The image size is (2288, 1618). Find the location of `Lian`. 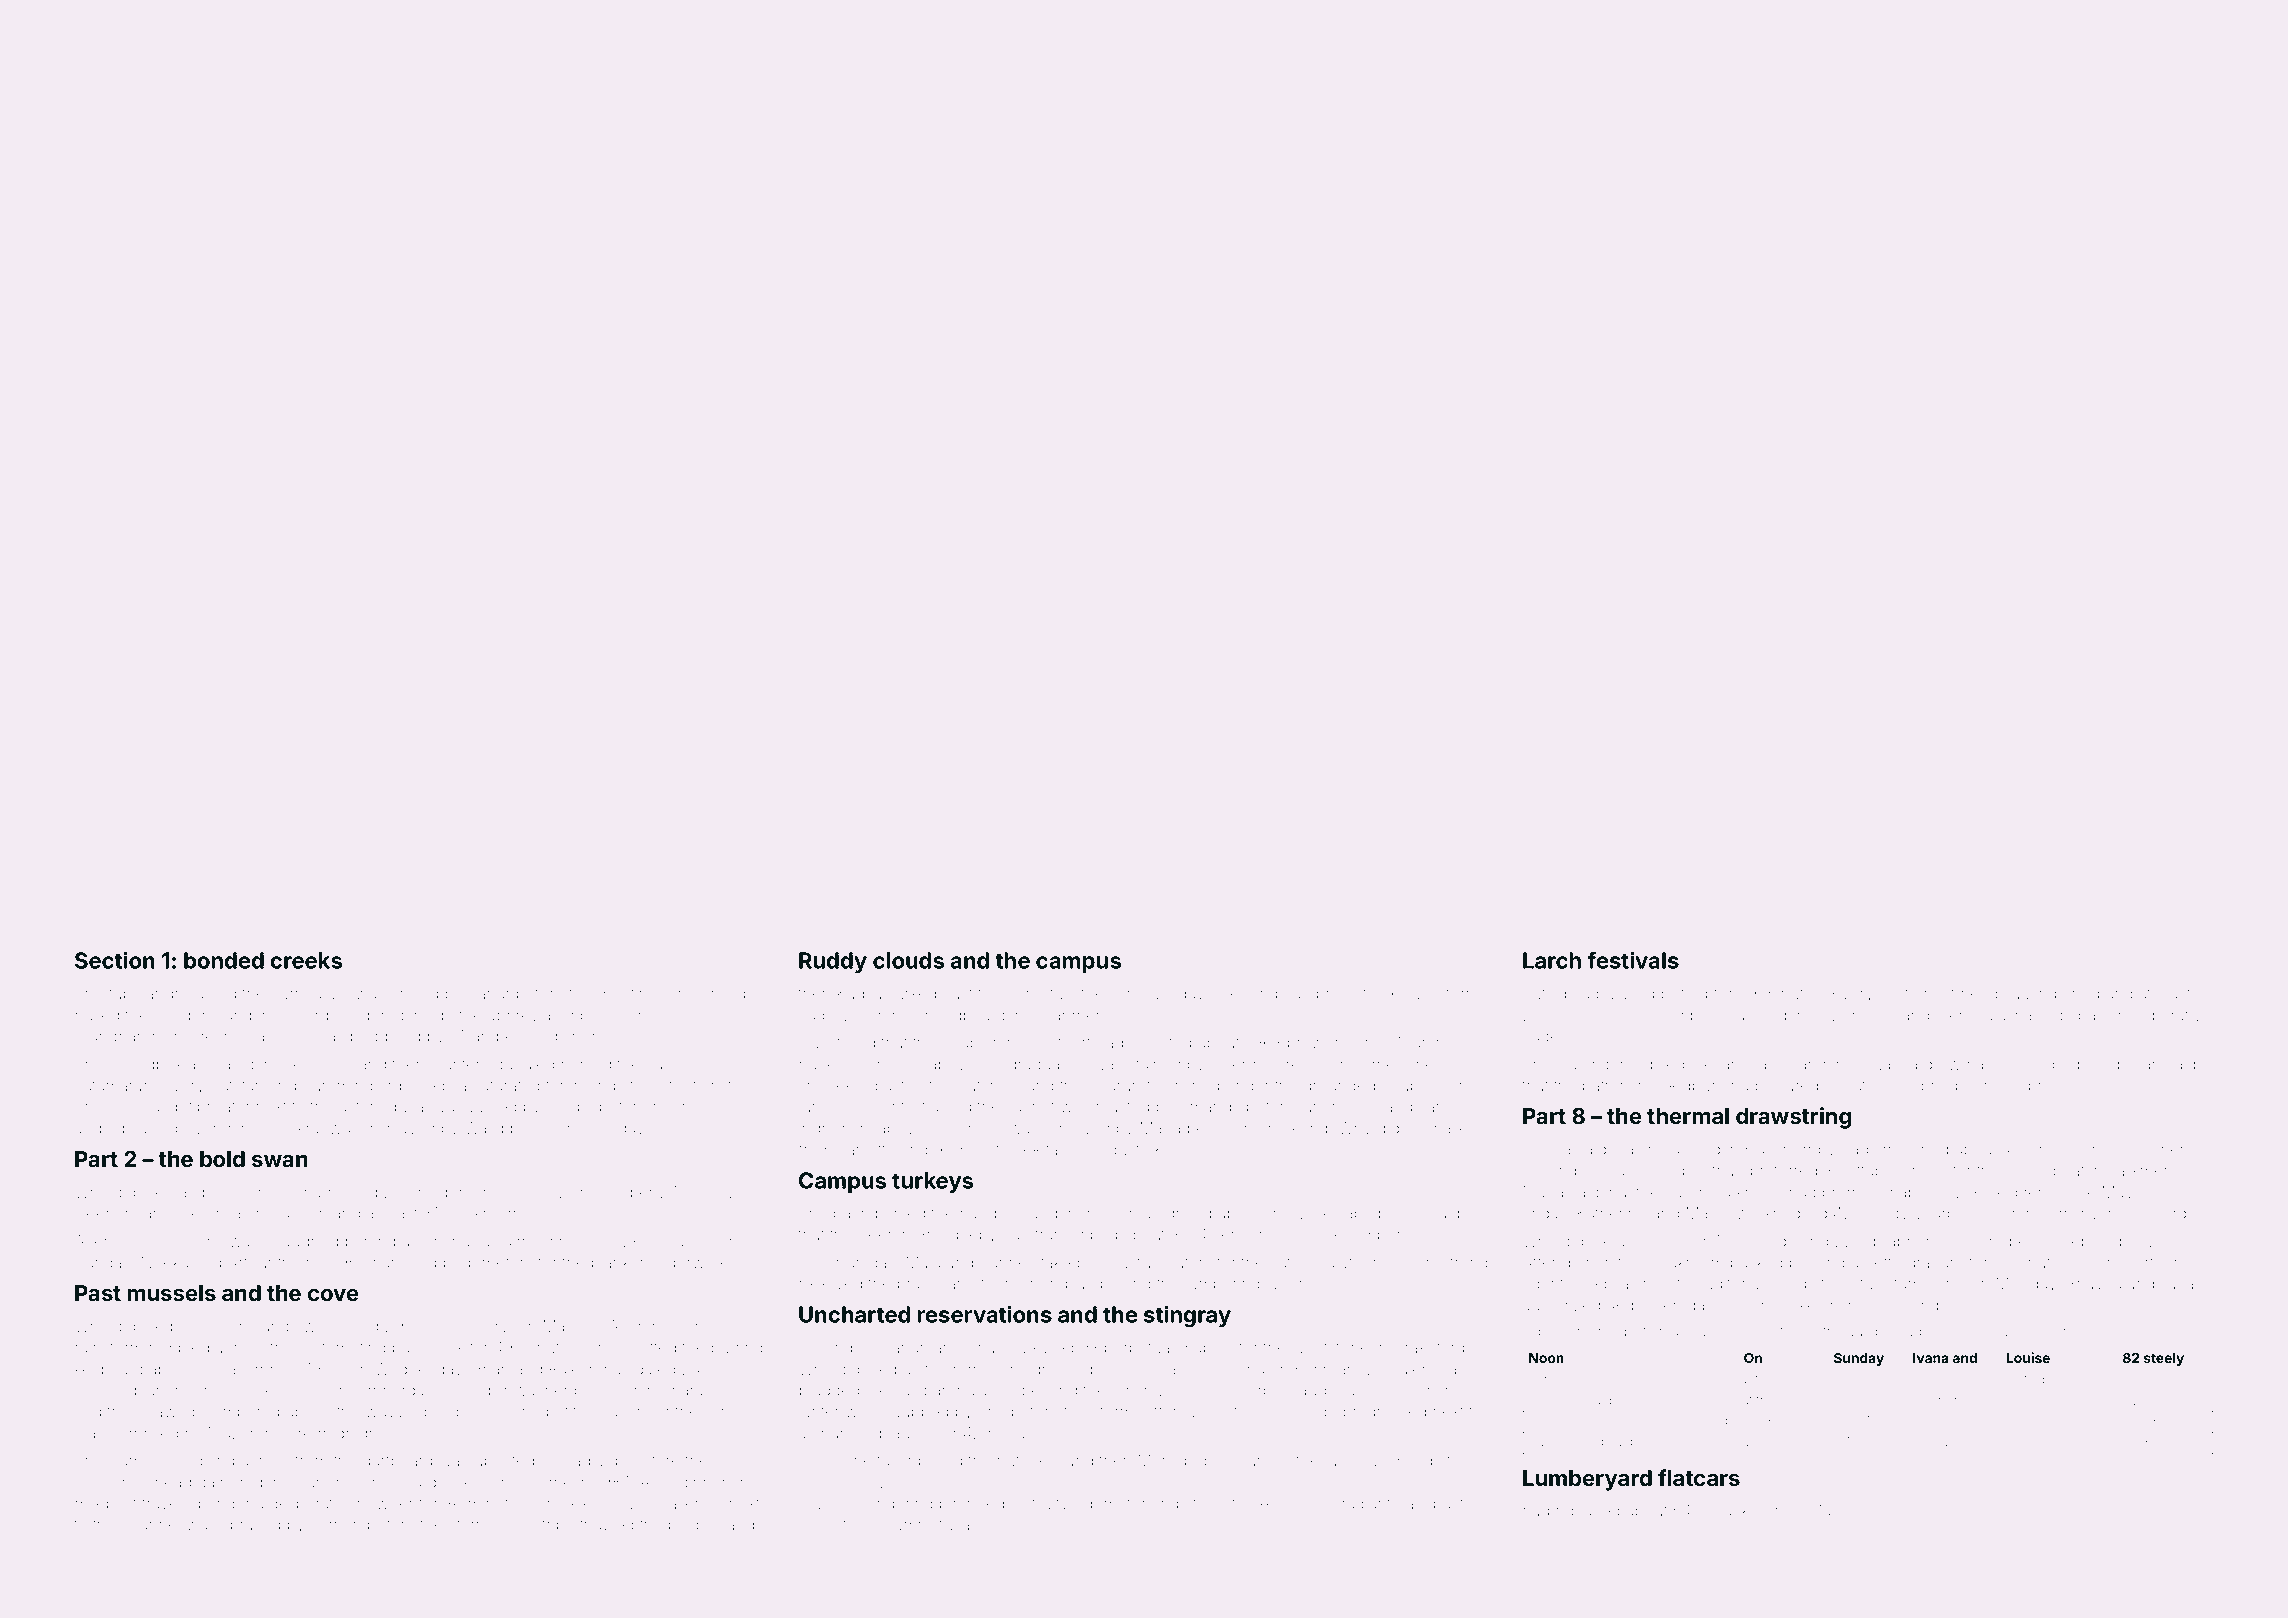

Lian is located at coordinates (2145, 1064).
